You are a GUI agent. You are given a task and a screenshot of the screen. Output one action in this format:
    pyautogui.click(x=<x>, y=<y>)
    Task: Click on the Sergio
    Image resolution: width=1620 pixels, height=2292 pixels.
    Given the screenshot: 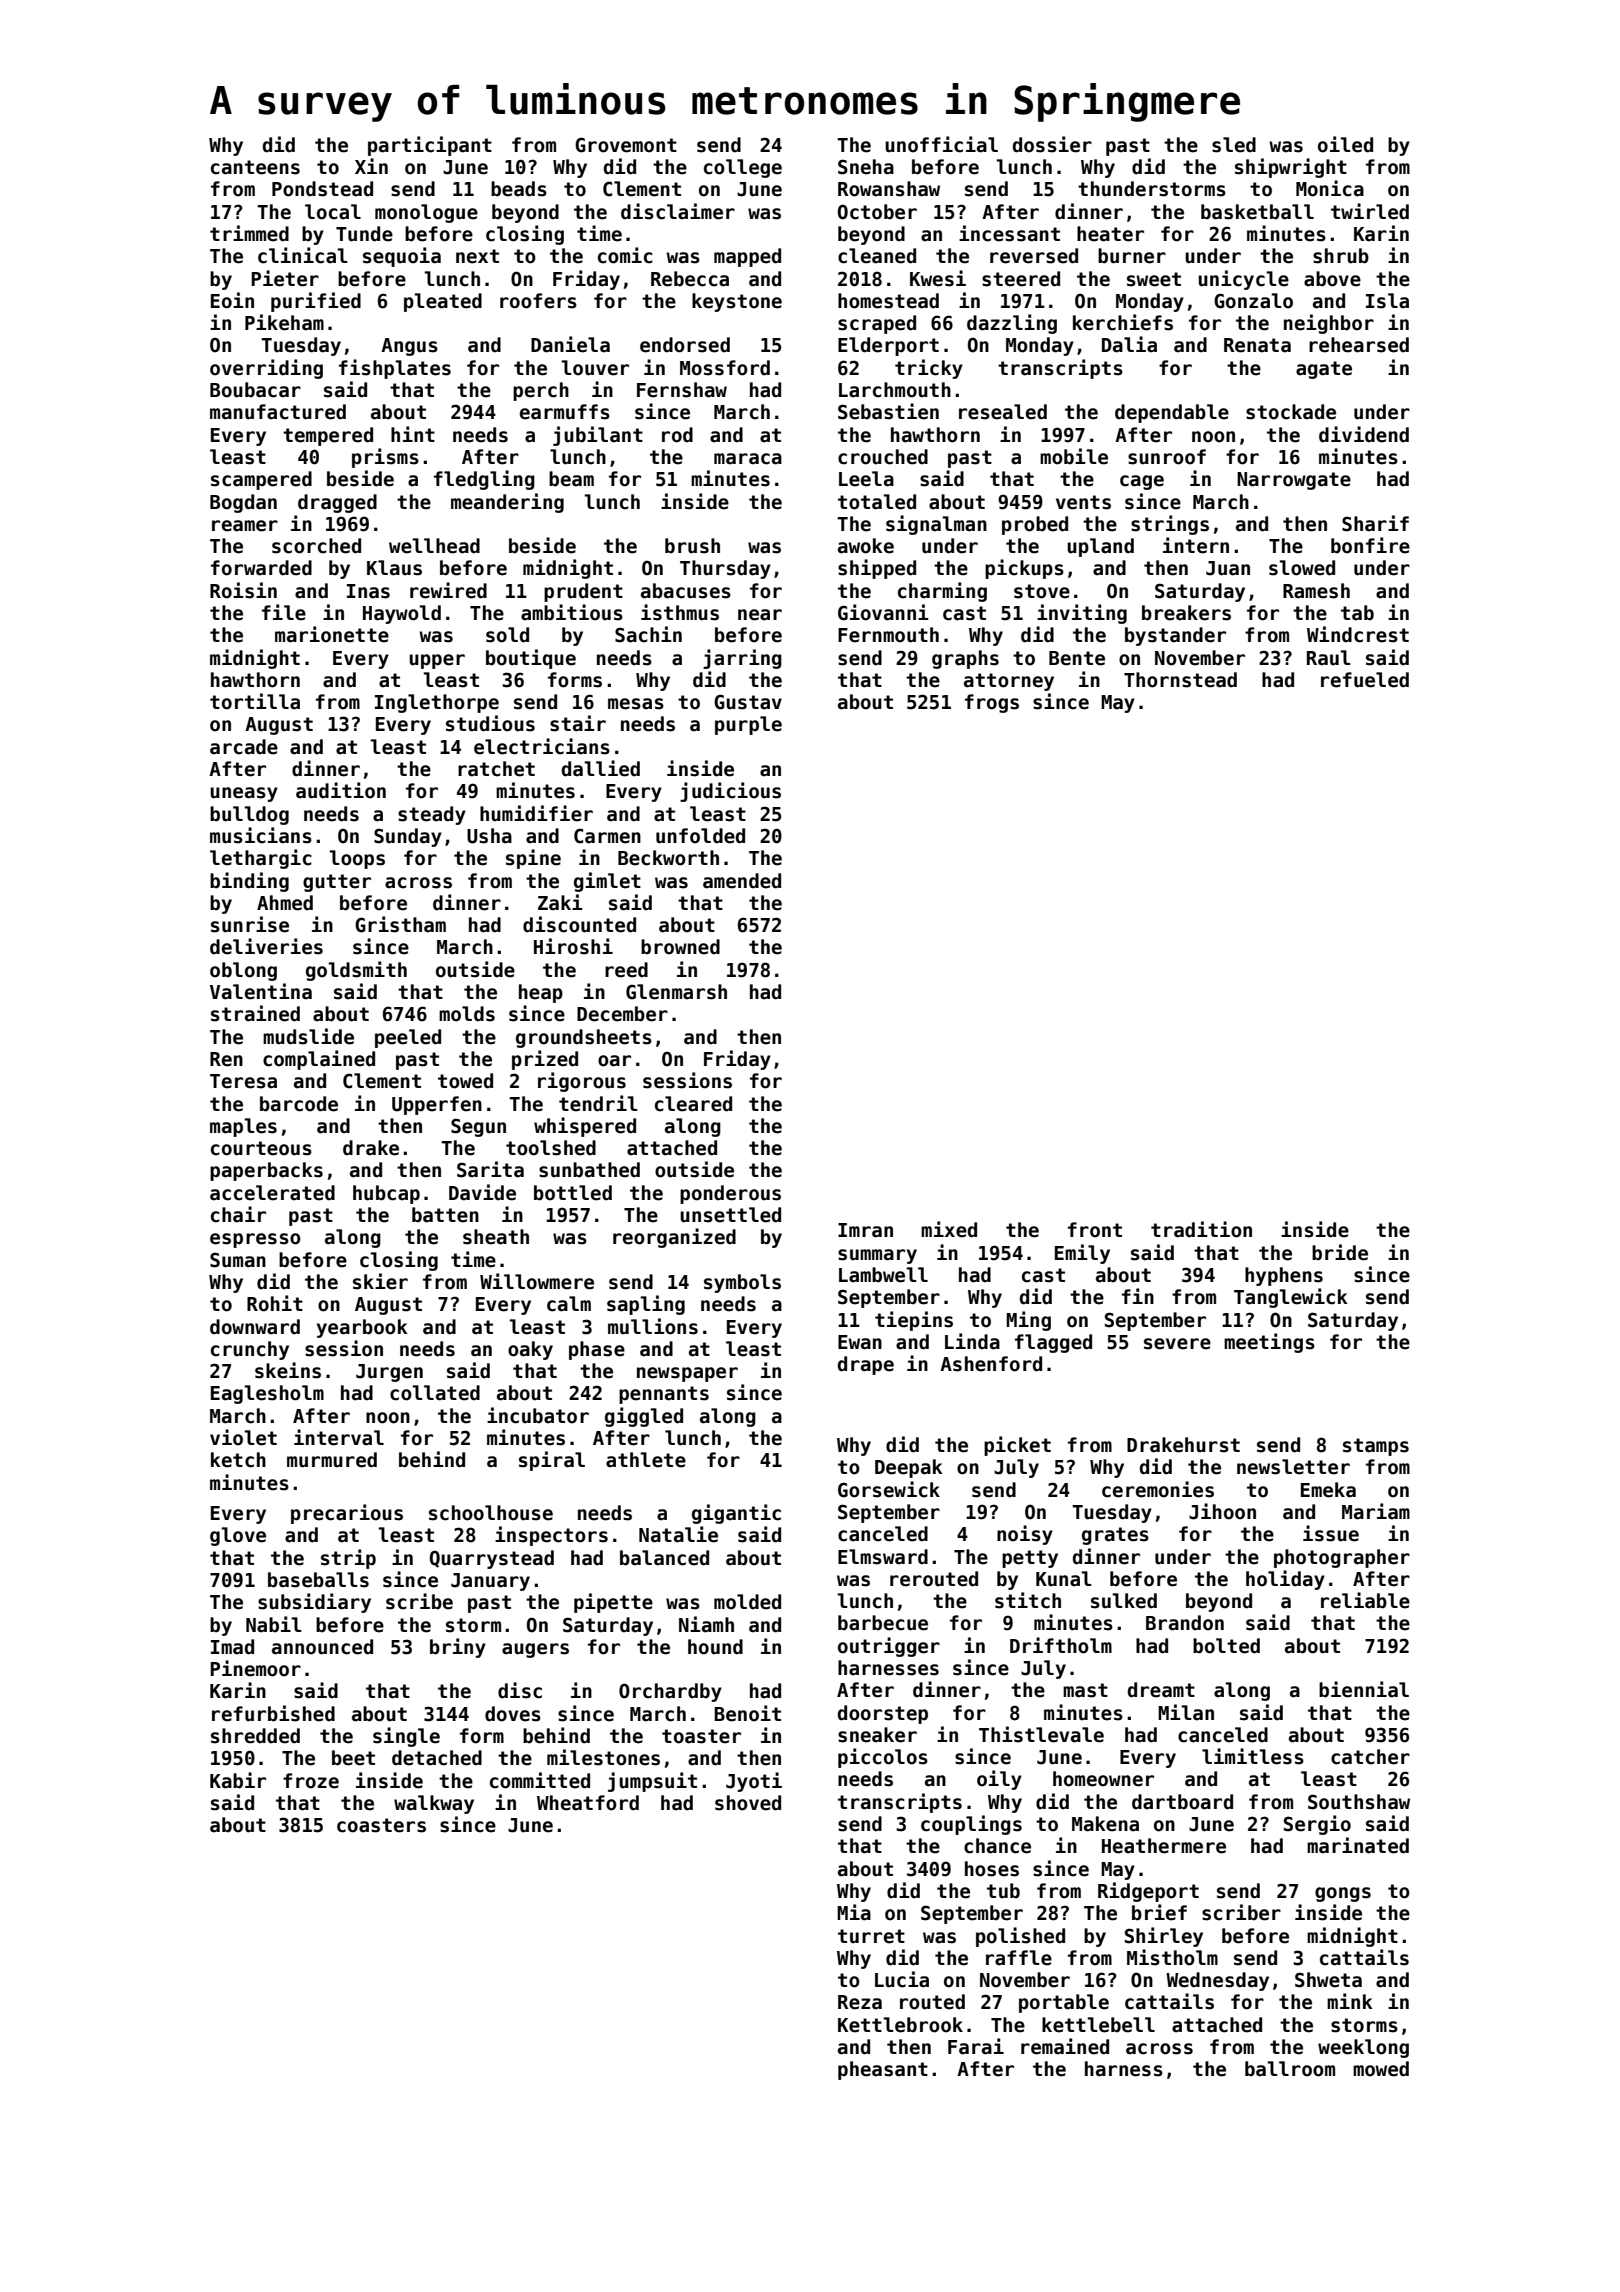 What is the action you would take?
    pyautogui.click(x=1317, y=1825)
